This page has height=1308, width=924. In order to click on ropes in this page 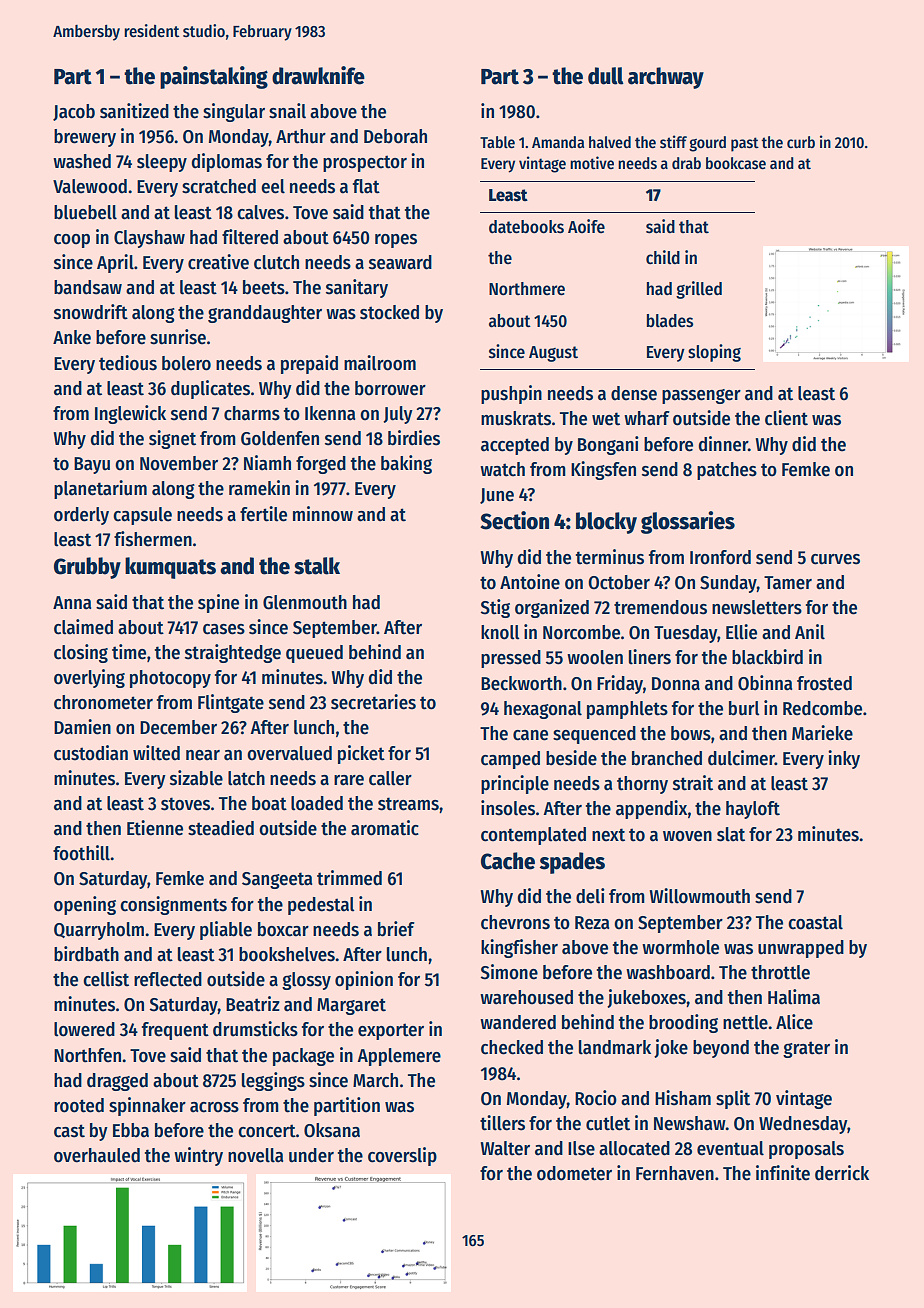, I will do `click(396, 241)`.
